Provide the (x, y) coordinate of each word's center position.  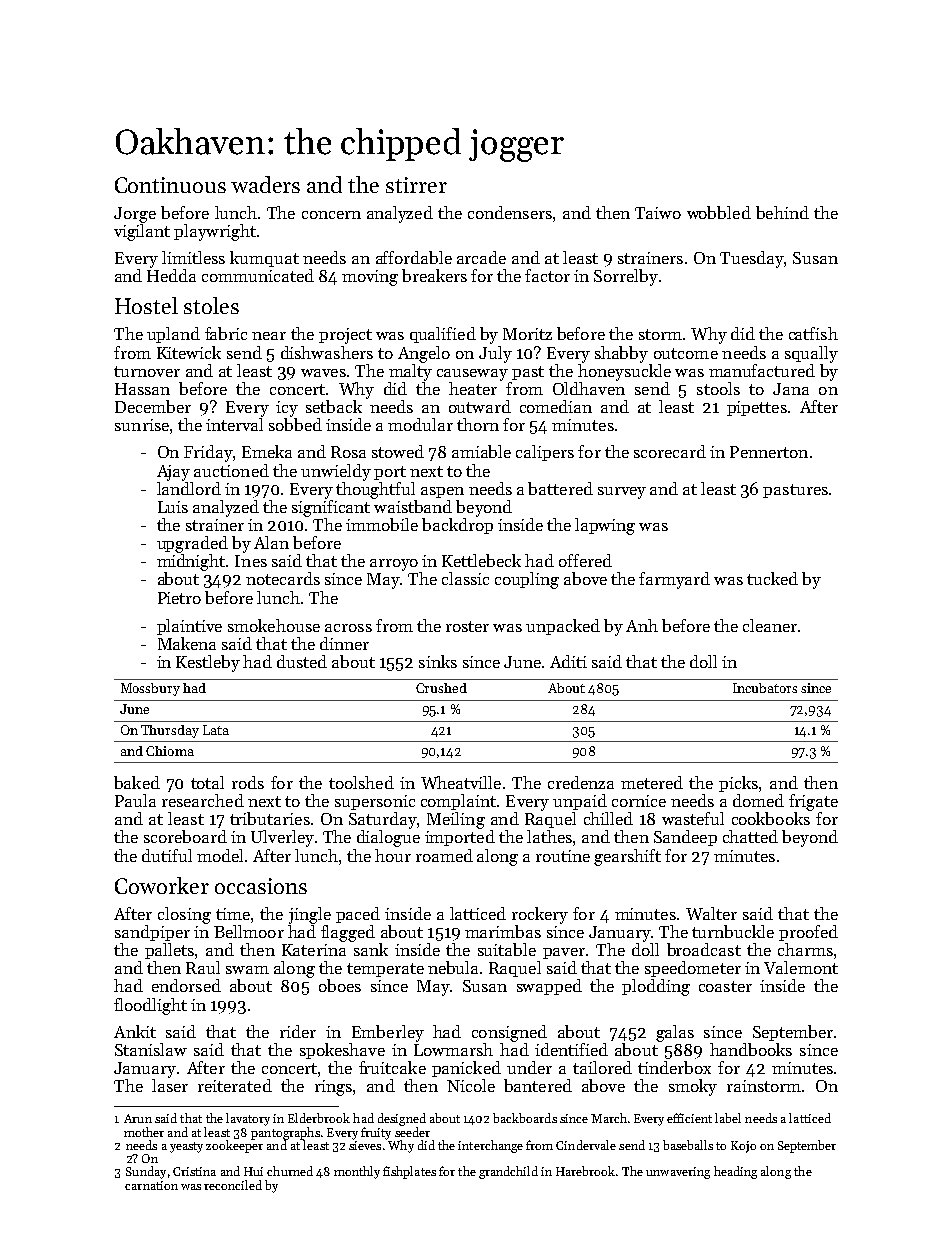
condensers (510, 212)
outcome (686, 353)
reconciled (233, 1185)
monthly (357, 1172)
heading (735, 1172)
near (269, 336)
